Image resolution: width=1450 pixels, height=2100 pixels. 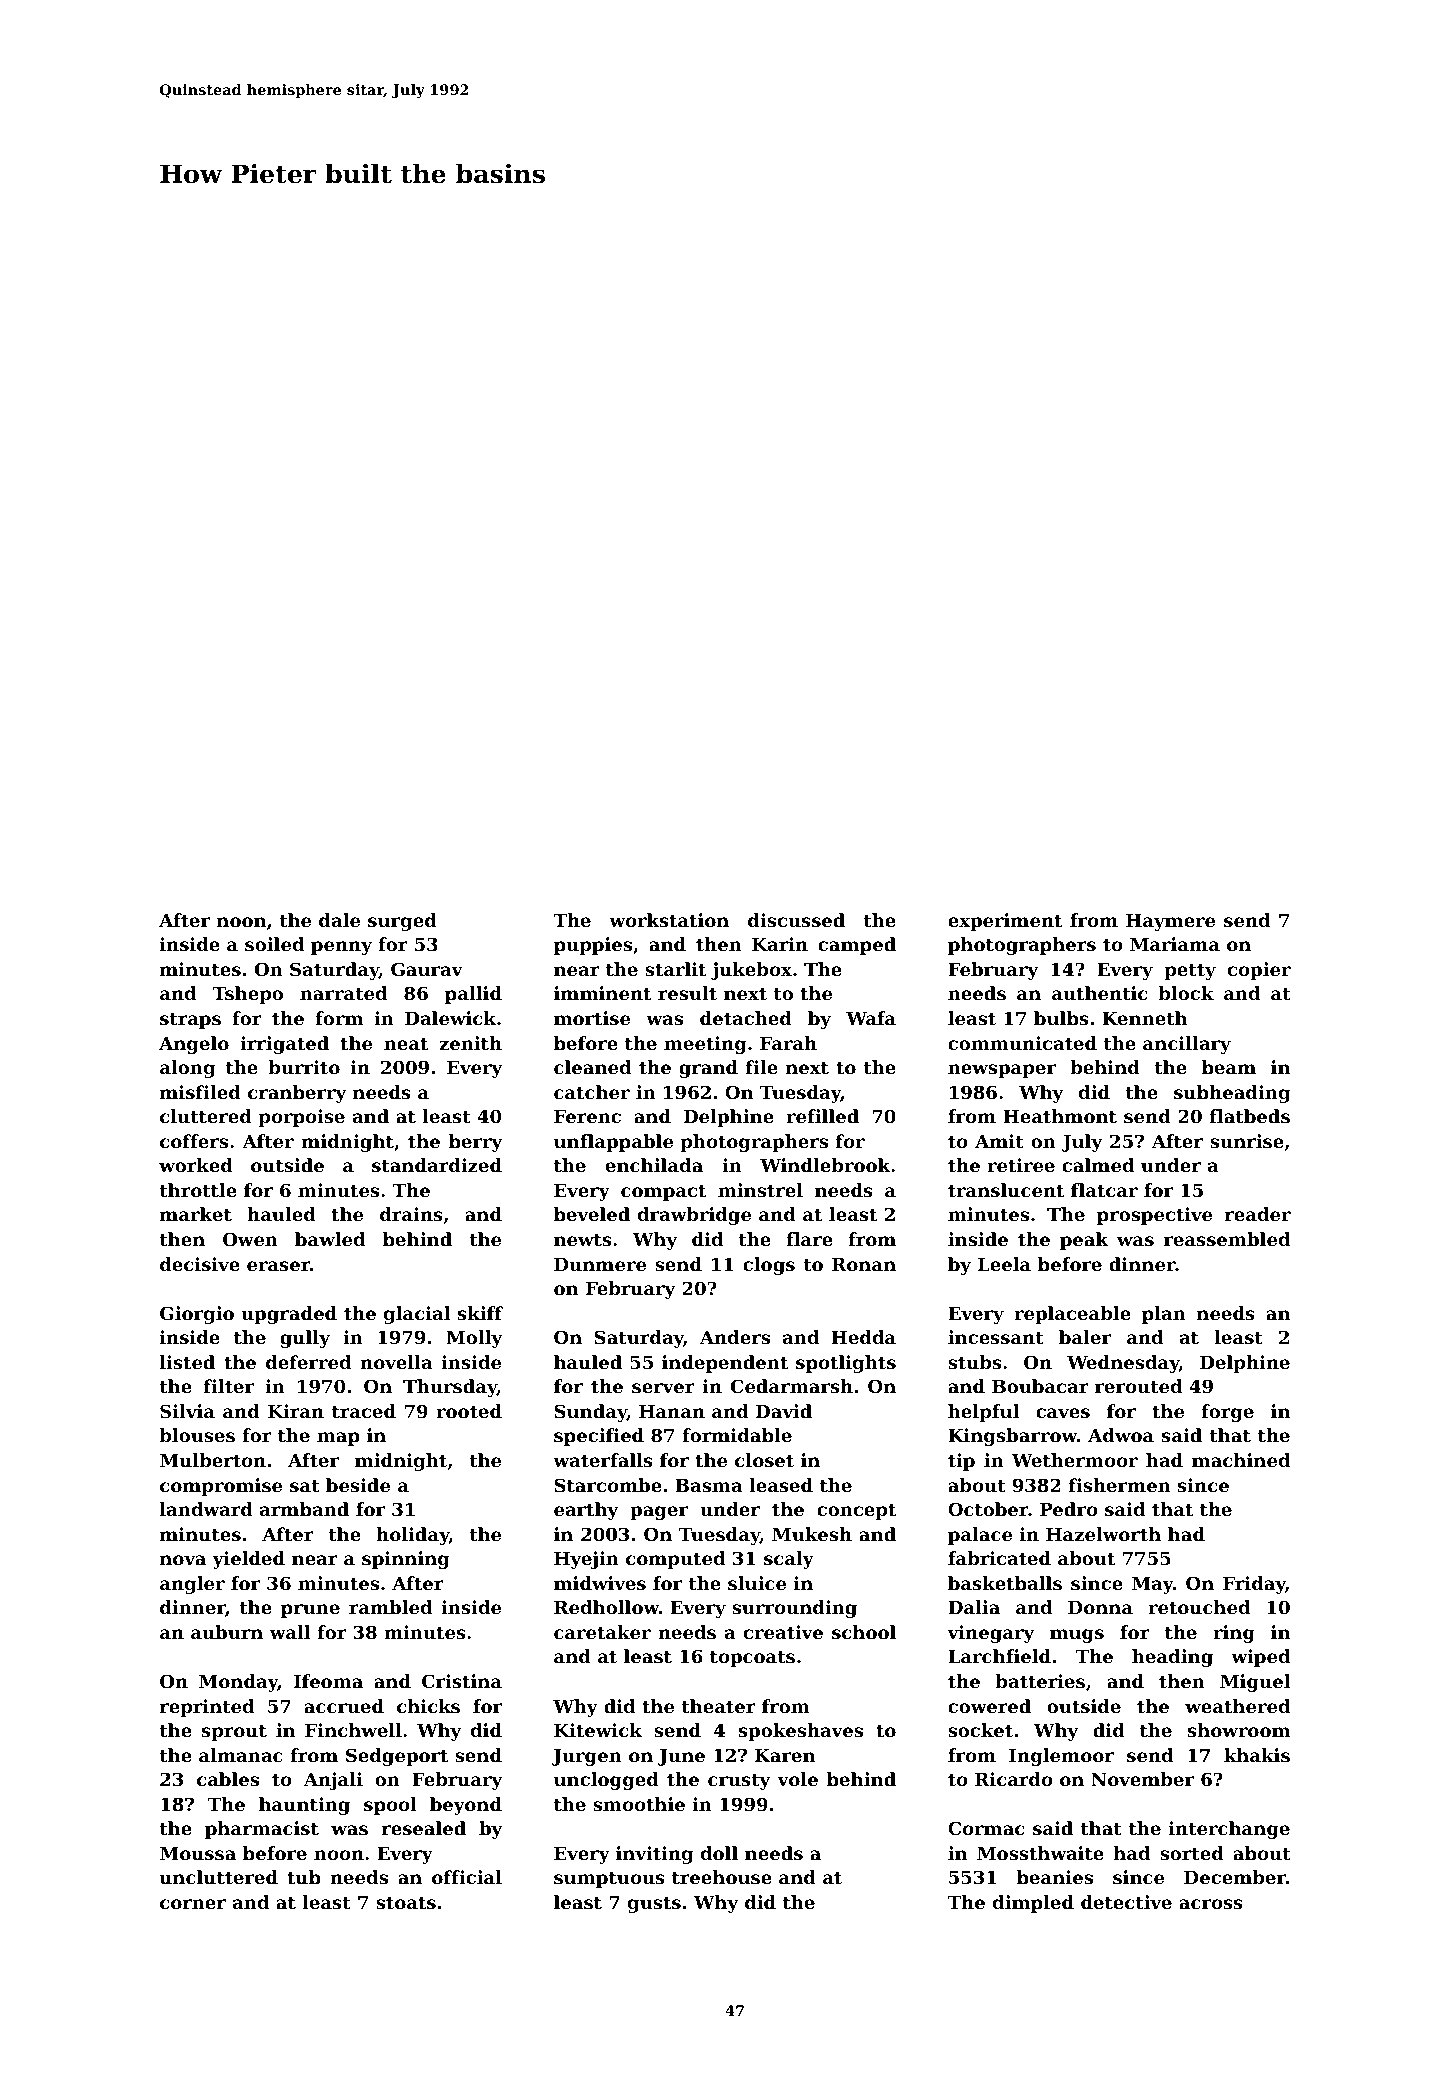 What do you see at coordinates (304, 1806) in the page?
I see `haunting` at bounding box center [304, 1806].
